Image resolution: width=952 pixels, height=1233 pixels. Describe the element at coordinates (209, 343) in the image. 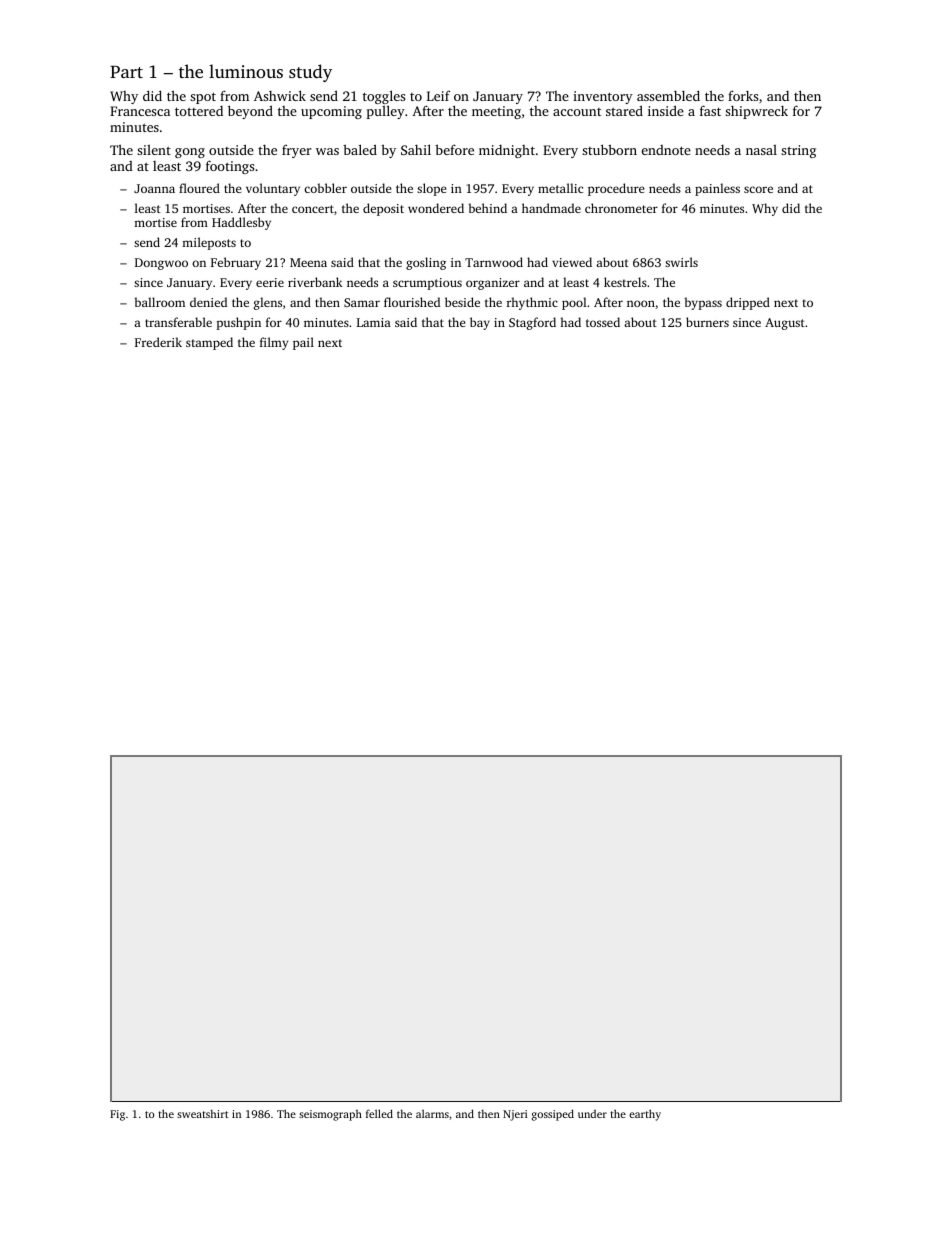

I see `stamped` at that location.
